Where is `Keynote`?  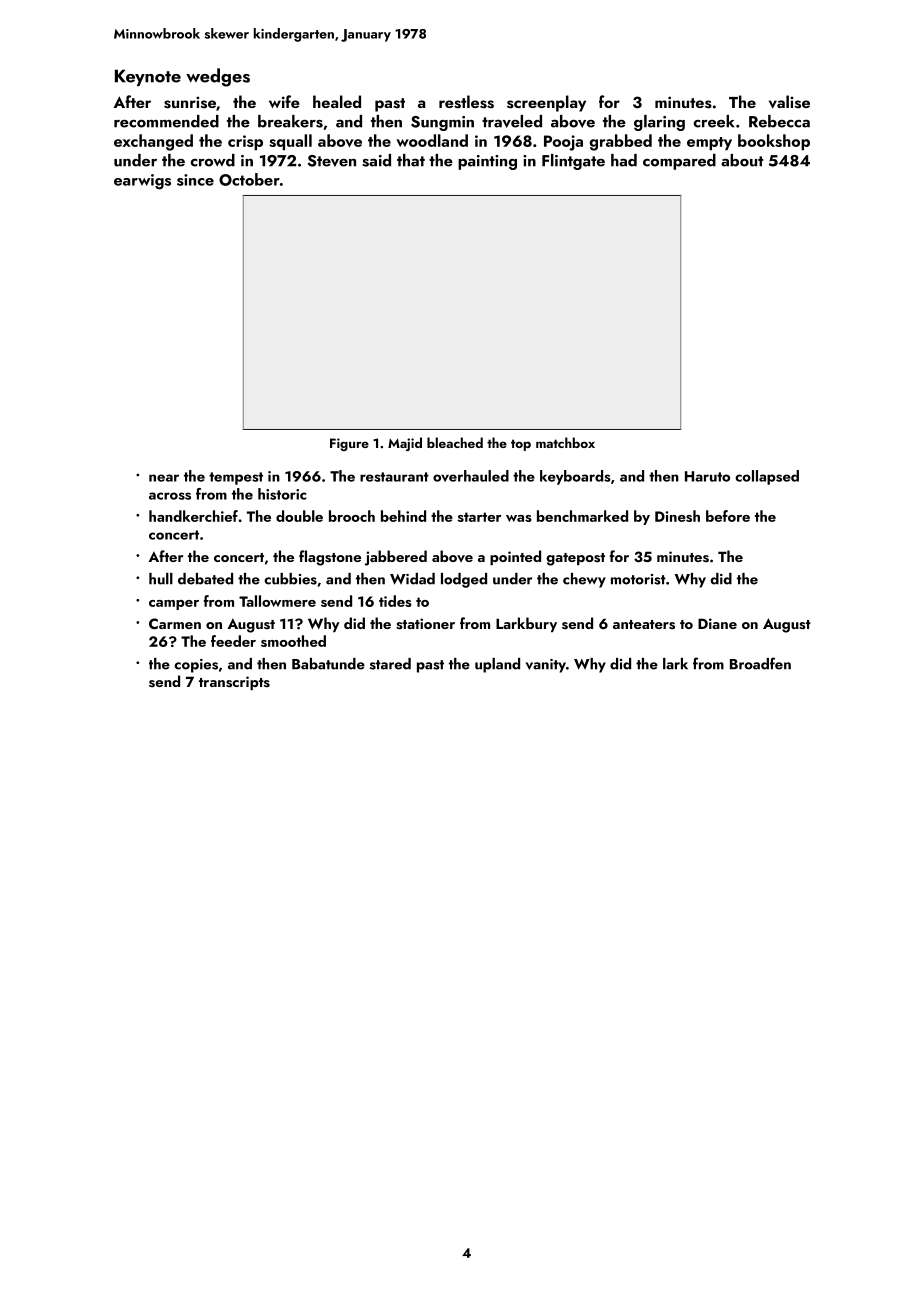
Keynote is located at coordinates (148, 78).
